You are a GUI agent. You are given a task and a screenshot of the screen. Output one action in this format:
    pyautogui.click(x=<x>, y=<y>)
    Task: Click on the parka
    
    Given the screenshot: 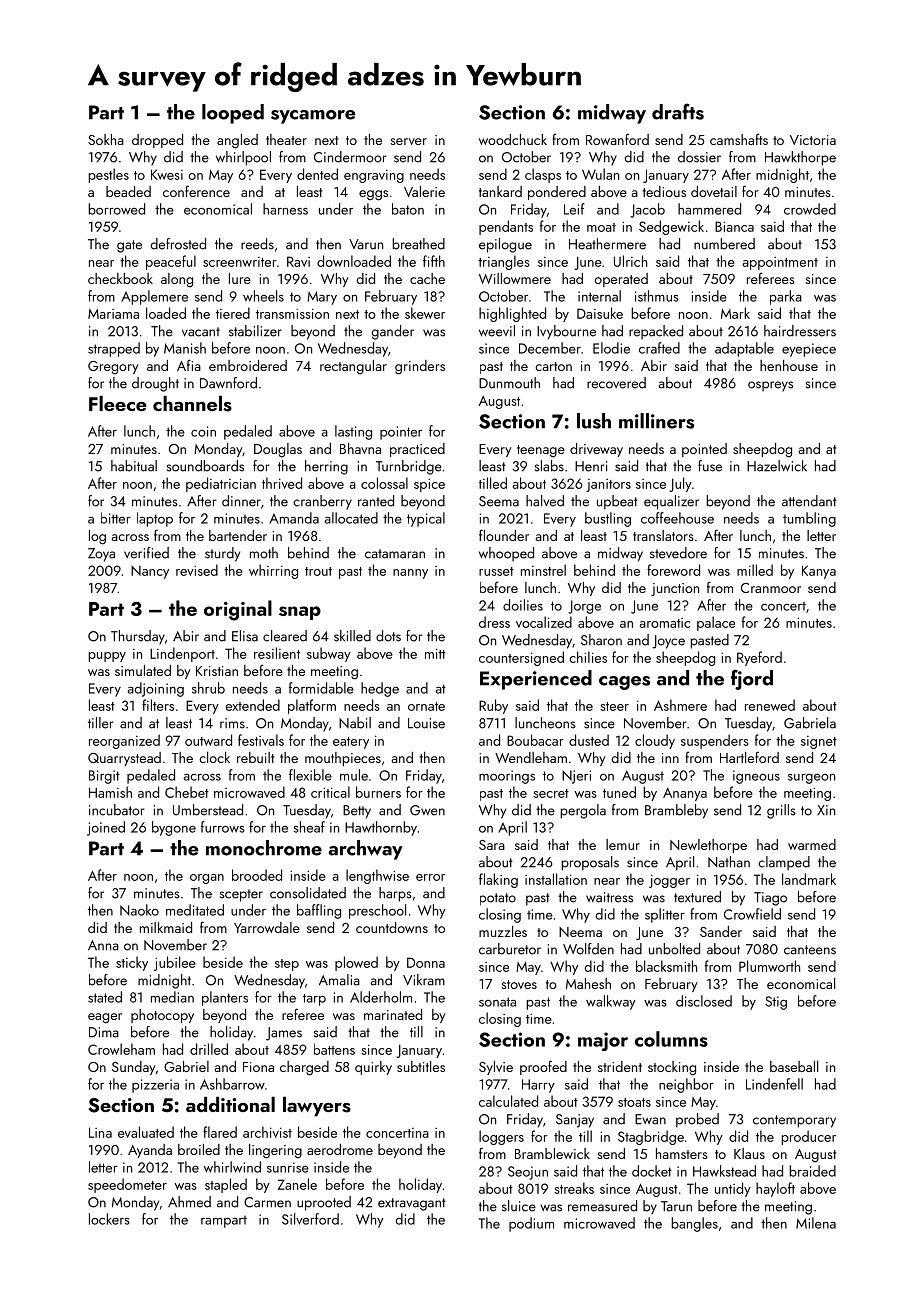 What is the action you would take?
    pyautogui.click(x=786, y=297)
